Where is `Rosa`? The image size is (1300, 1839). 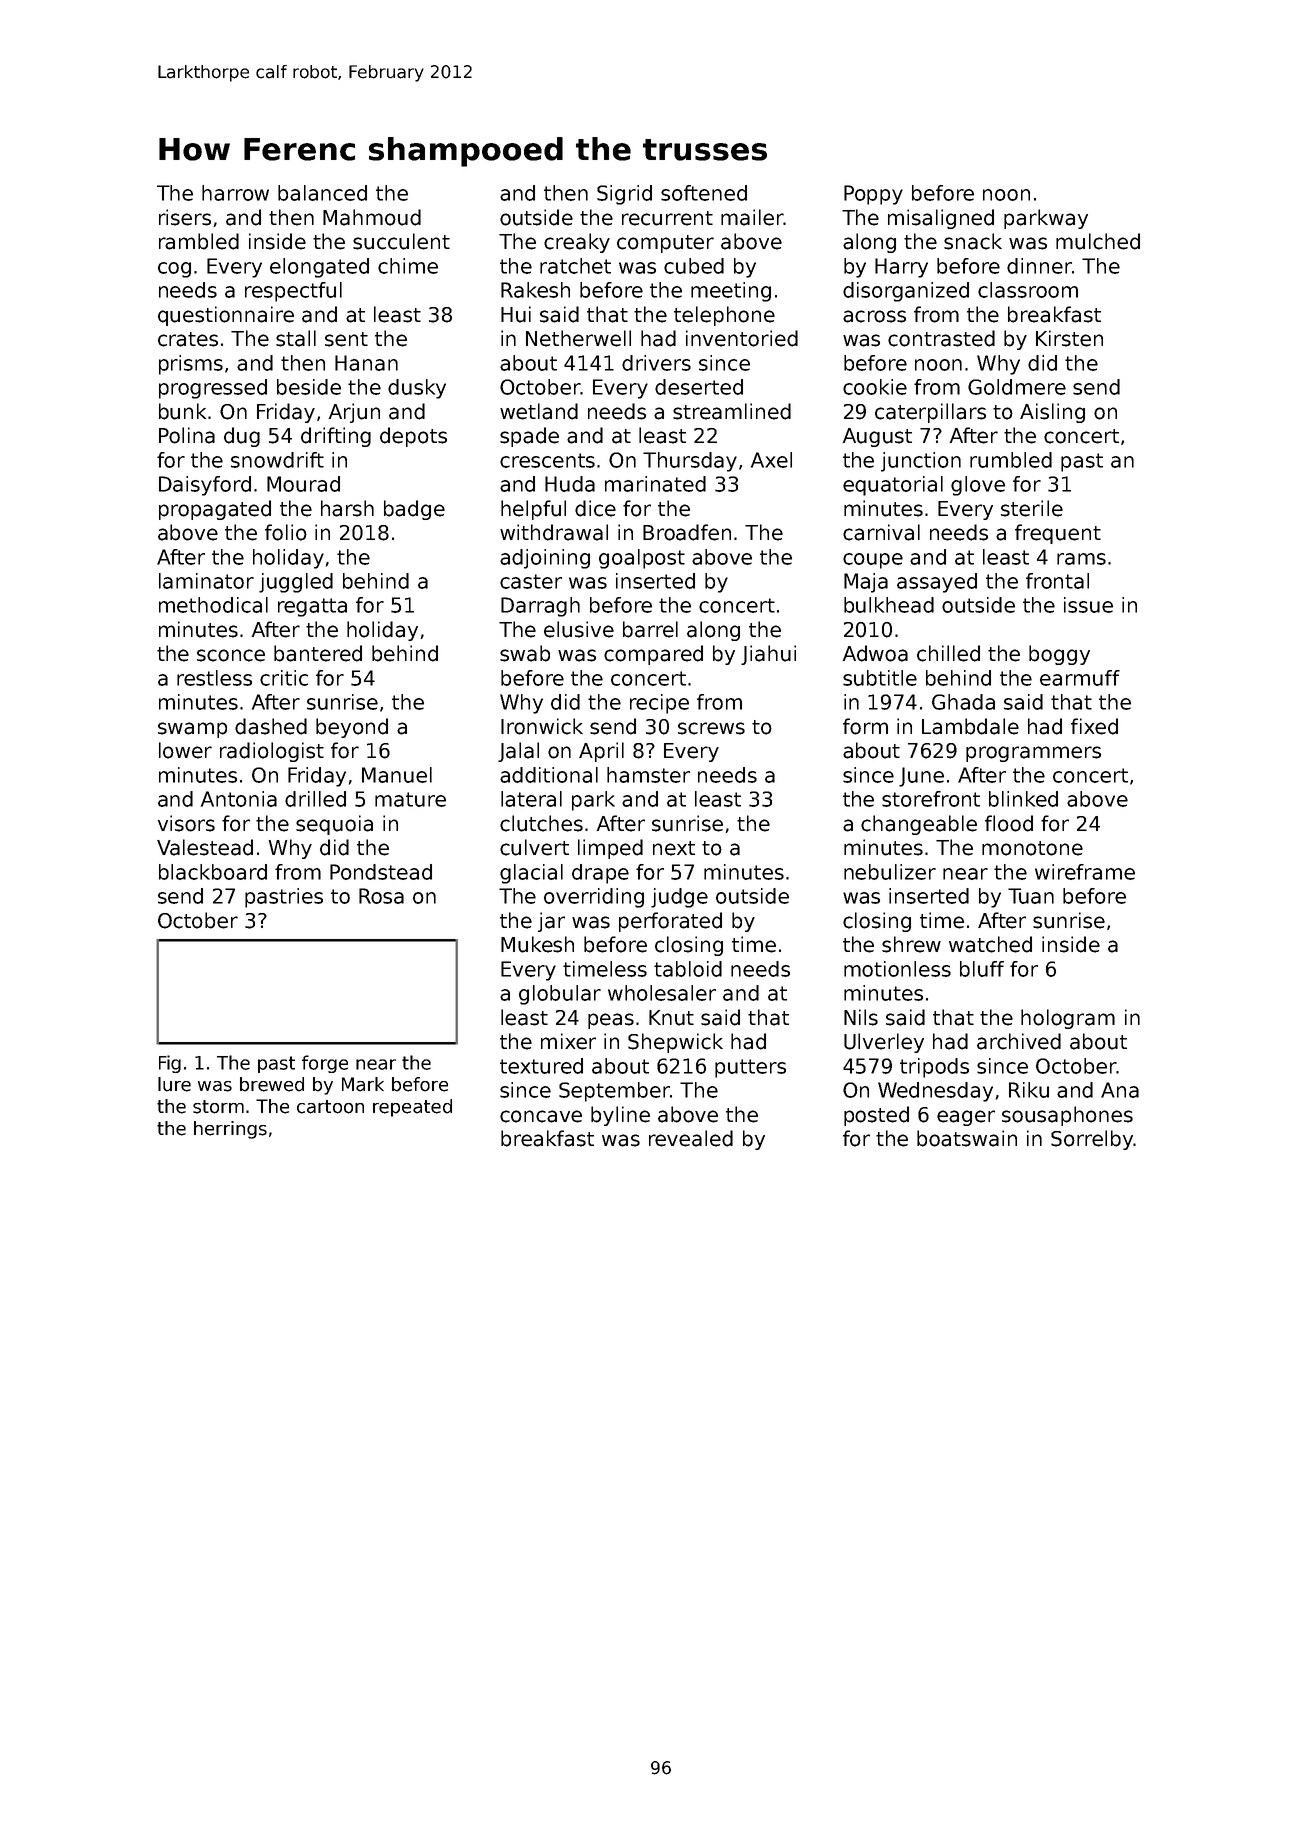
Rosa is located at coordinates (381, 896).
